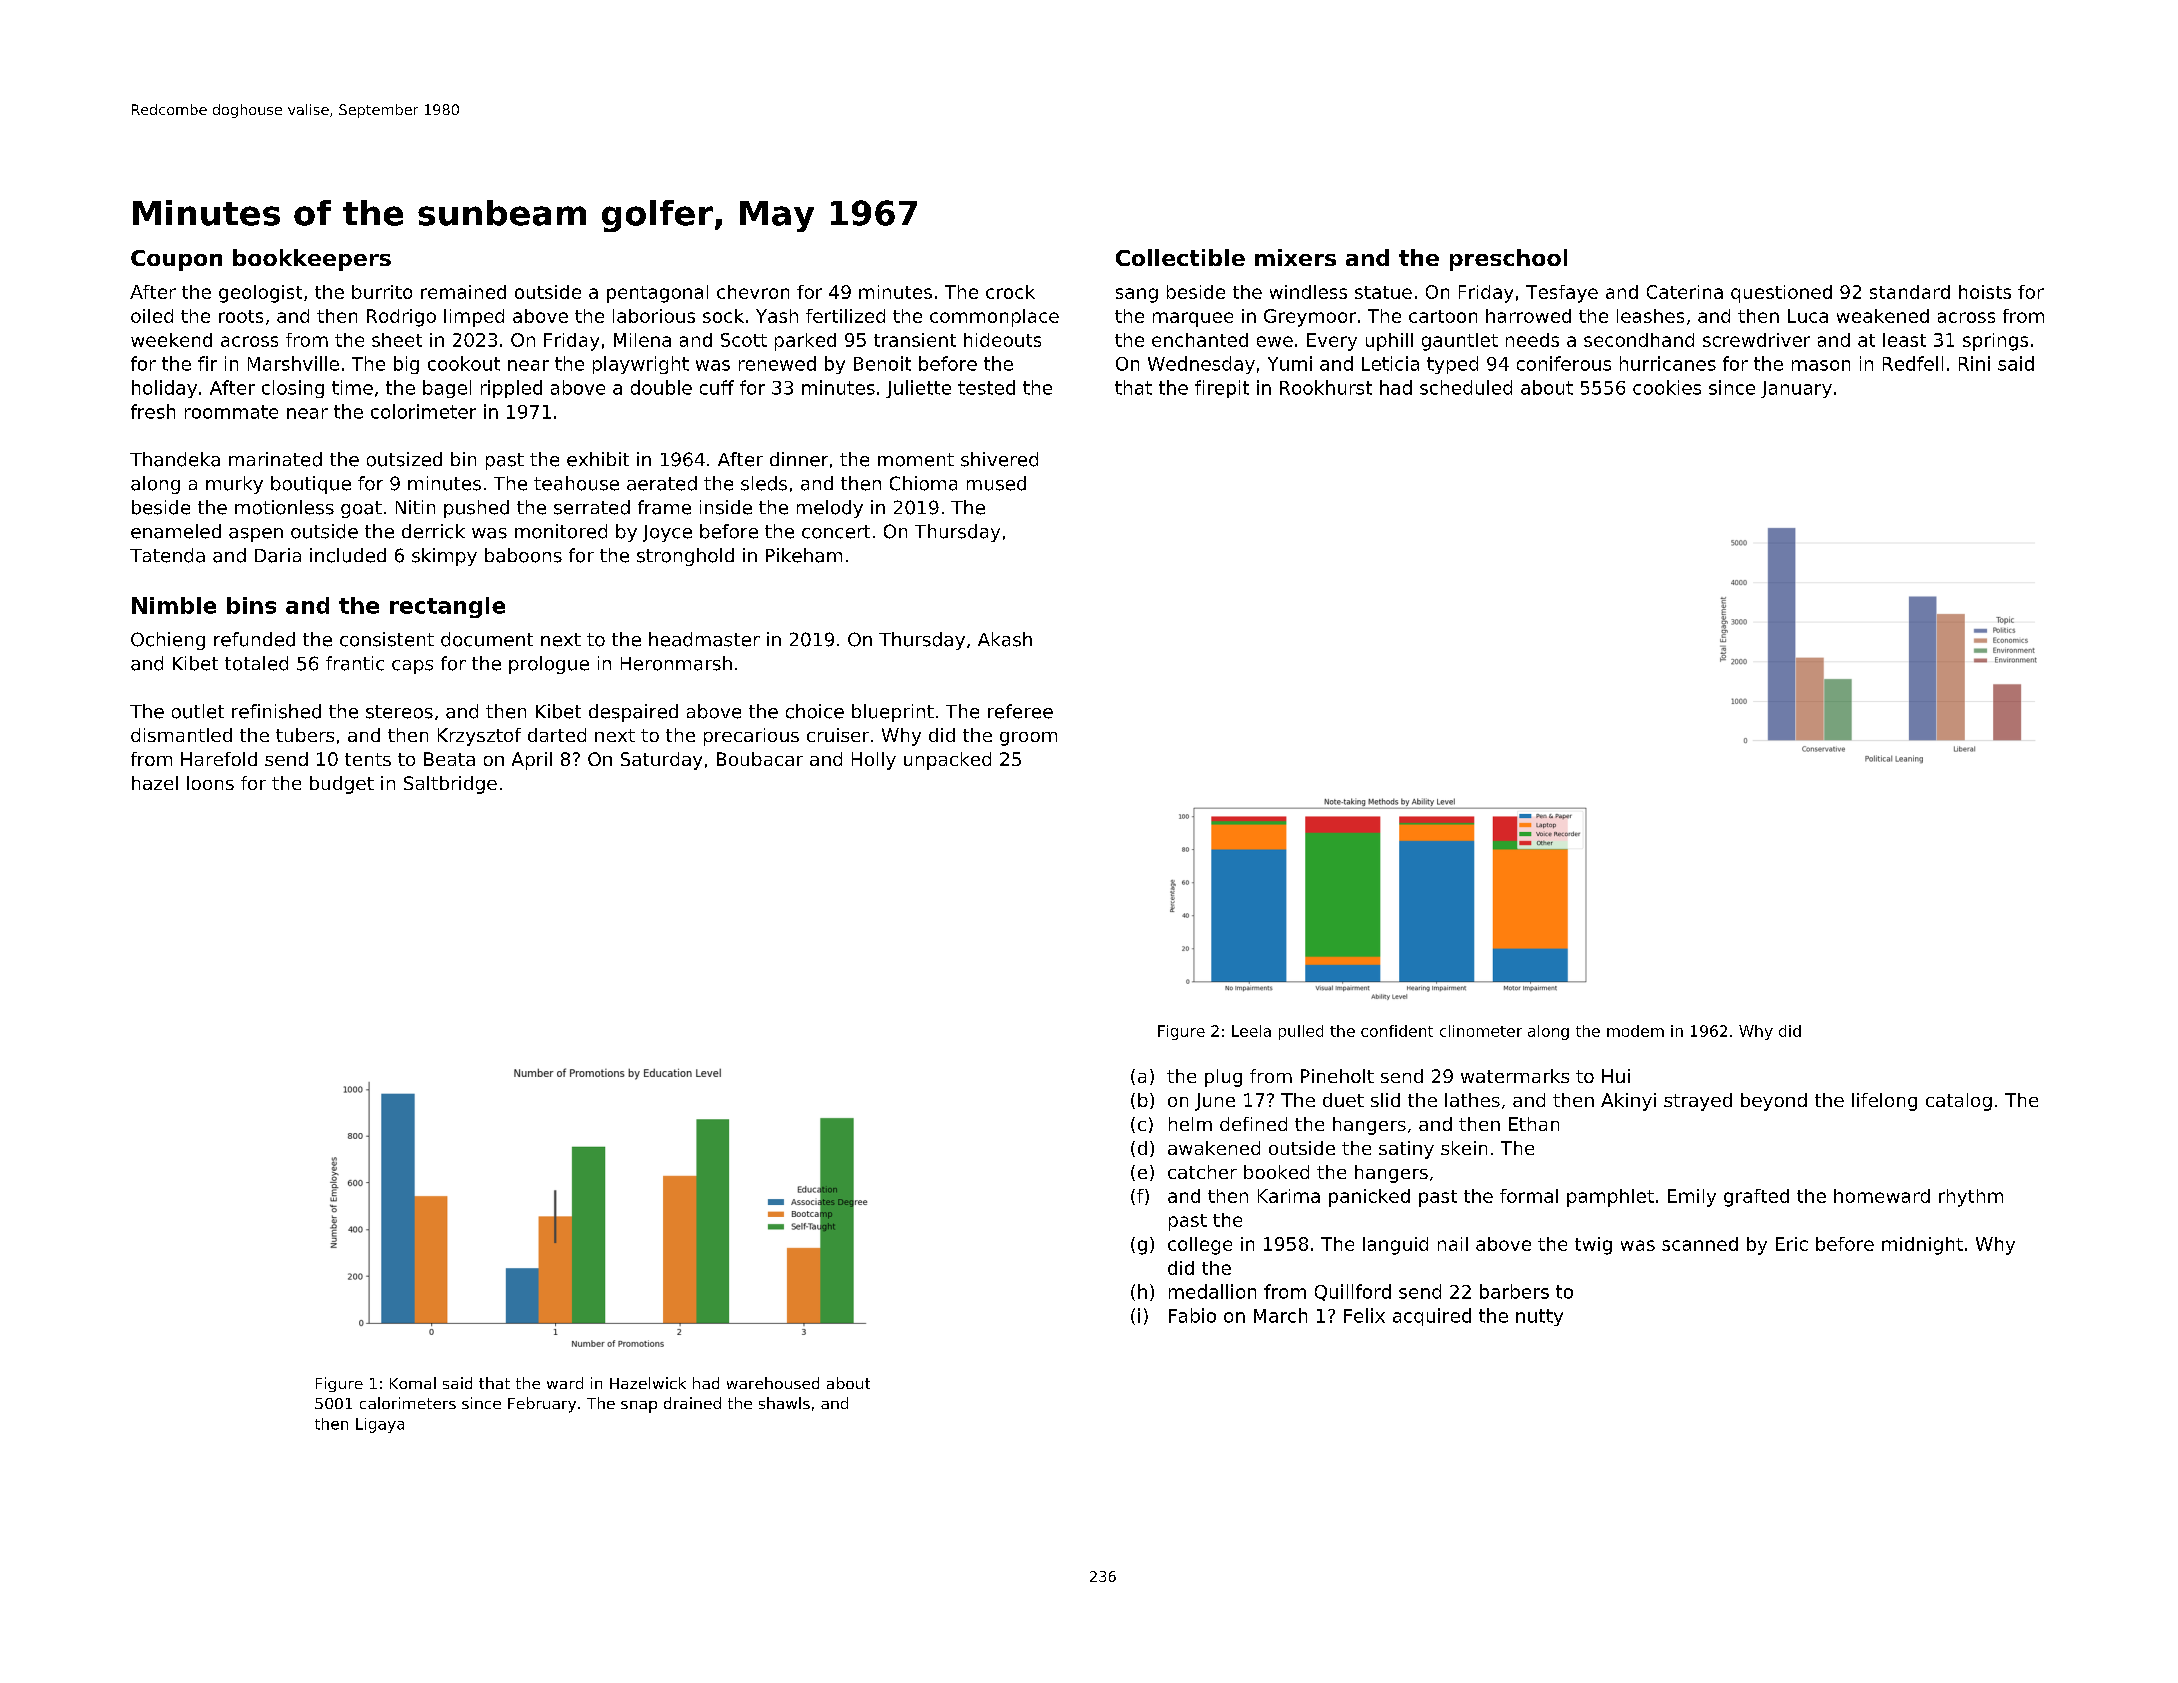 Image resolution: width=2178 pixels, height=1683 pixels. I want to click on Collectible, so click(1180, 257).
